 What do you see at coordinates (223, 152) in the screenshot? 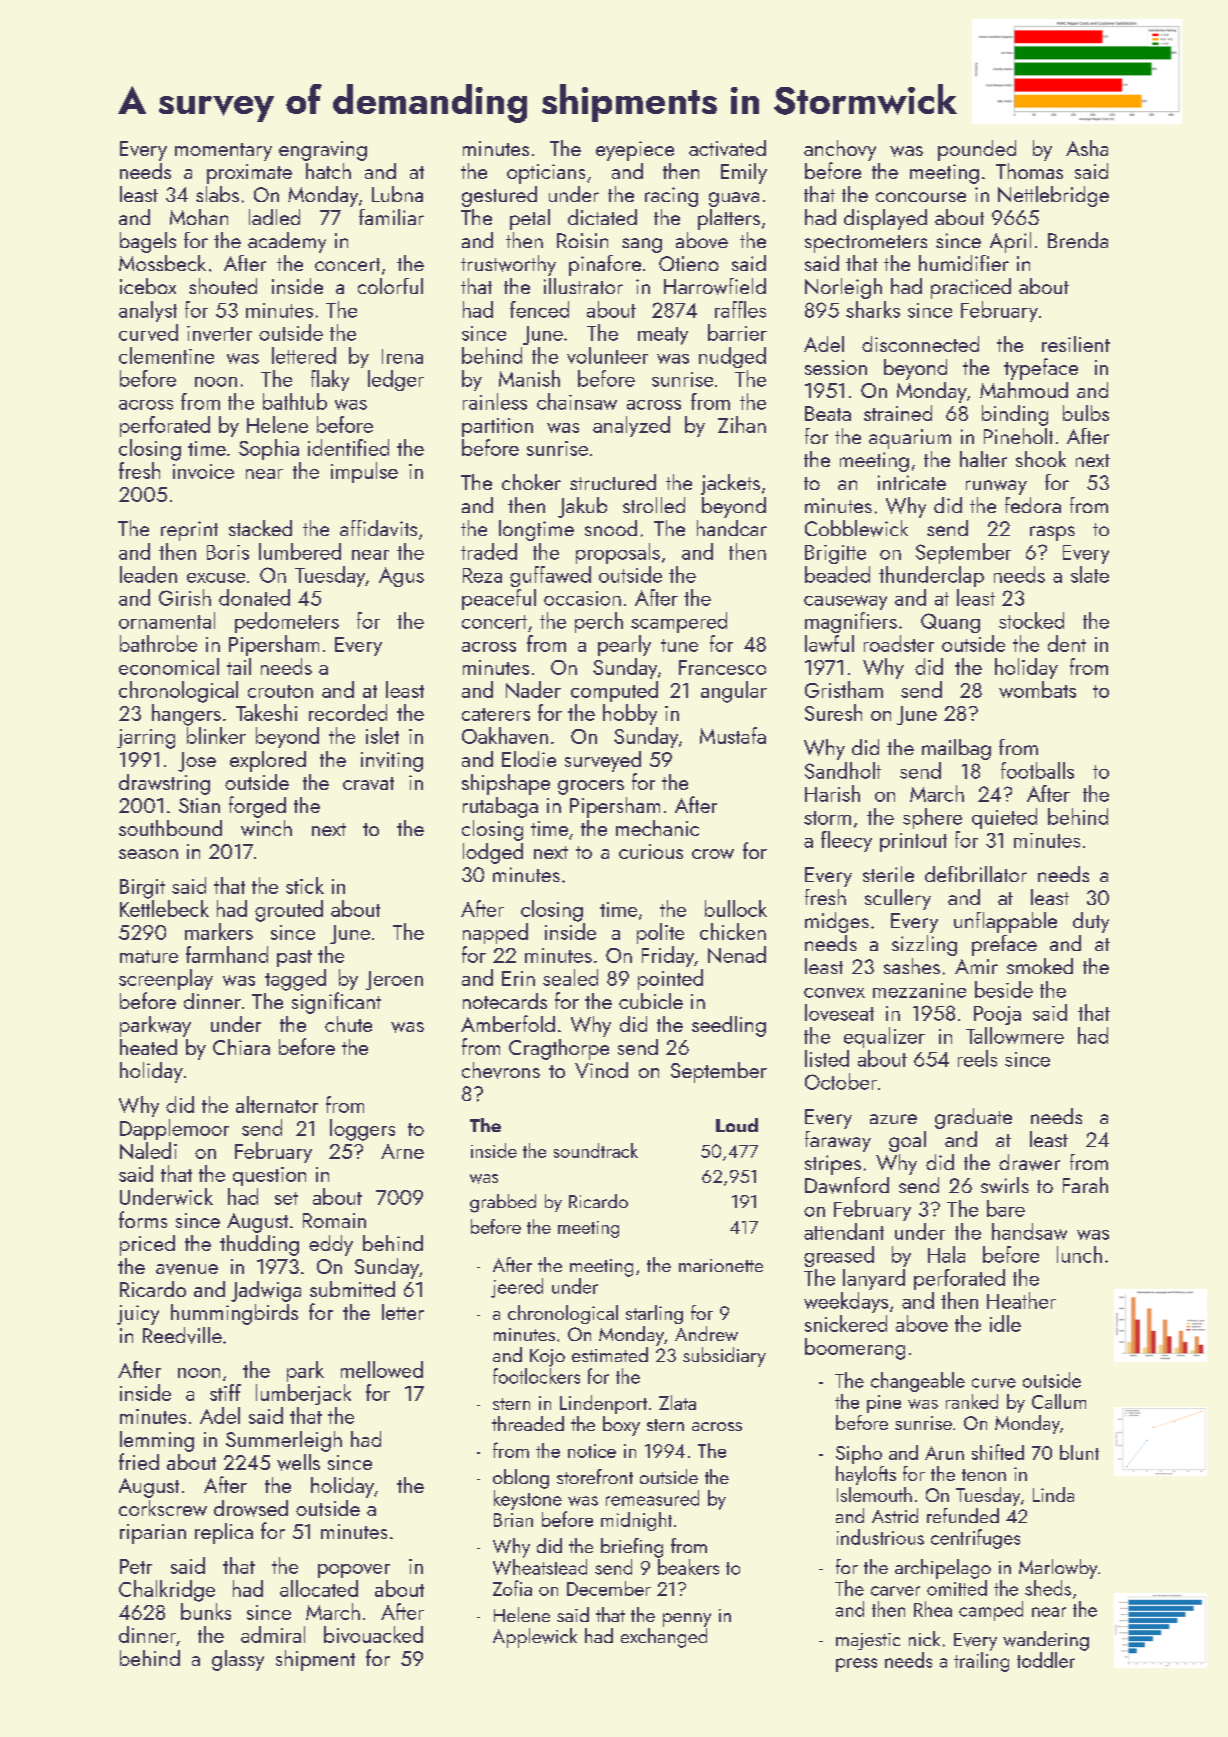
I see `momentary` at bounding box center [223, 152].
